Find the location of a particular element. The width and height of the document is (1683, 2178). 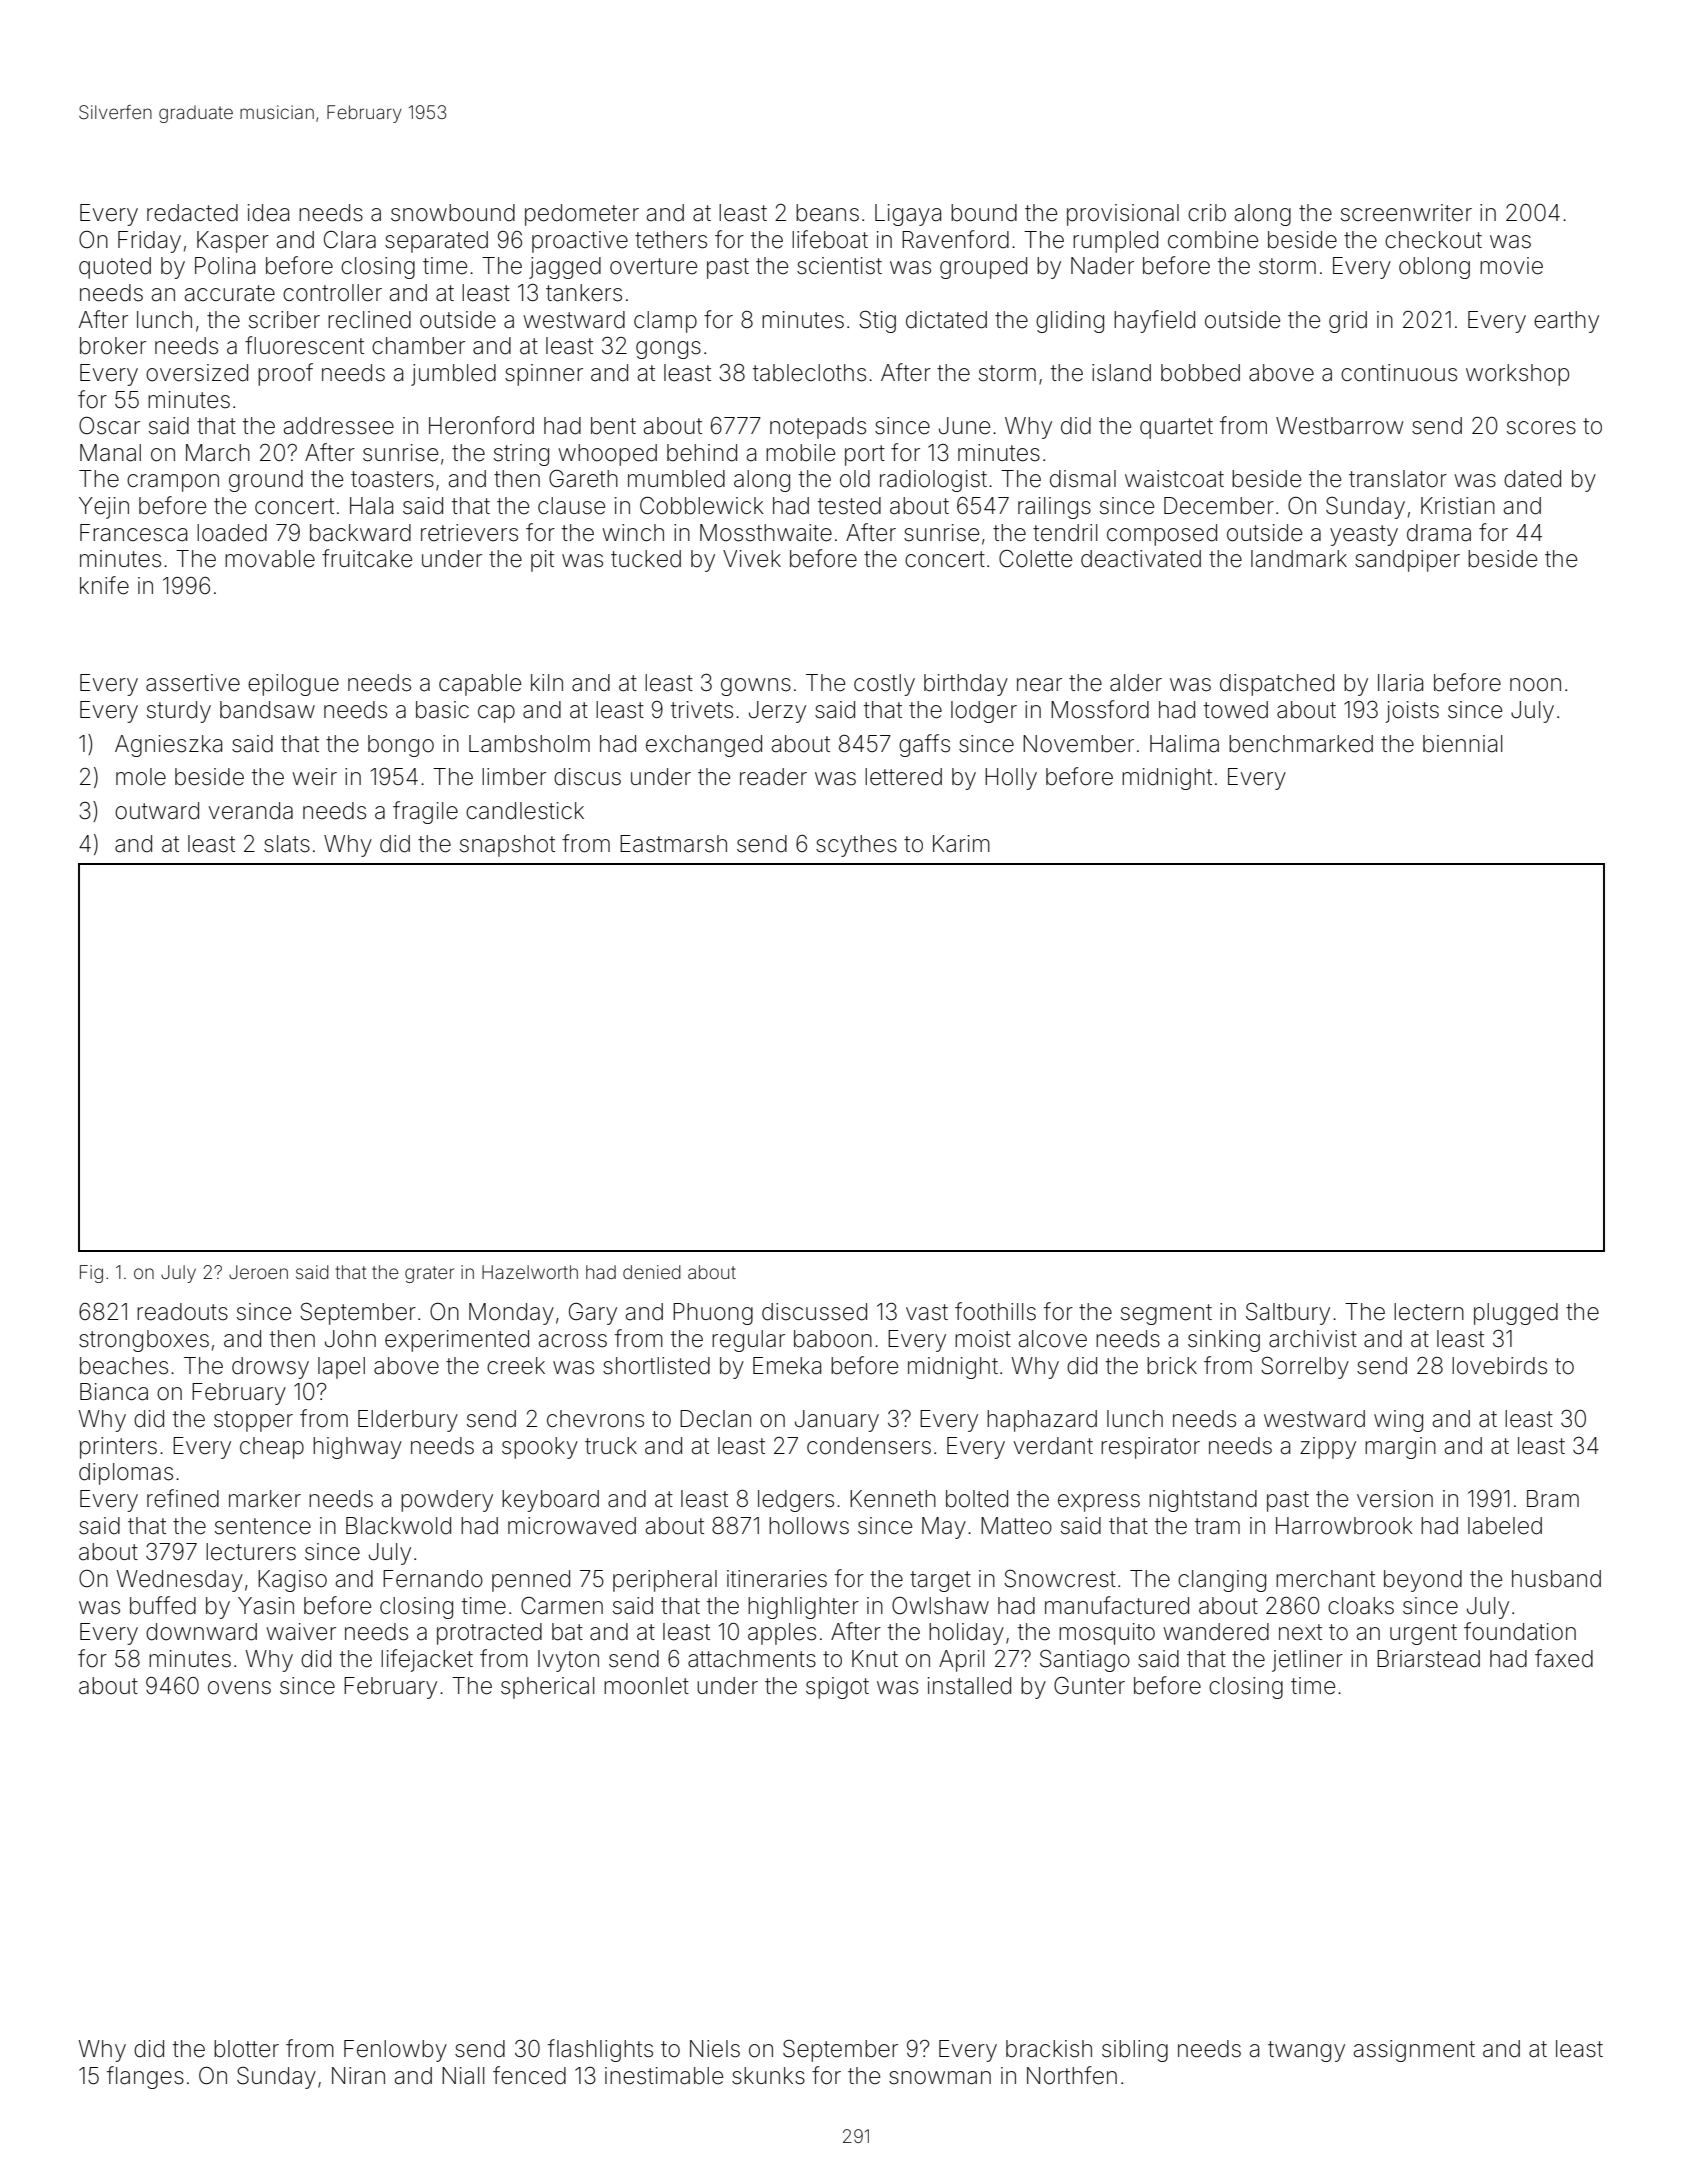

highway is located at coordinates (357, 1448).
